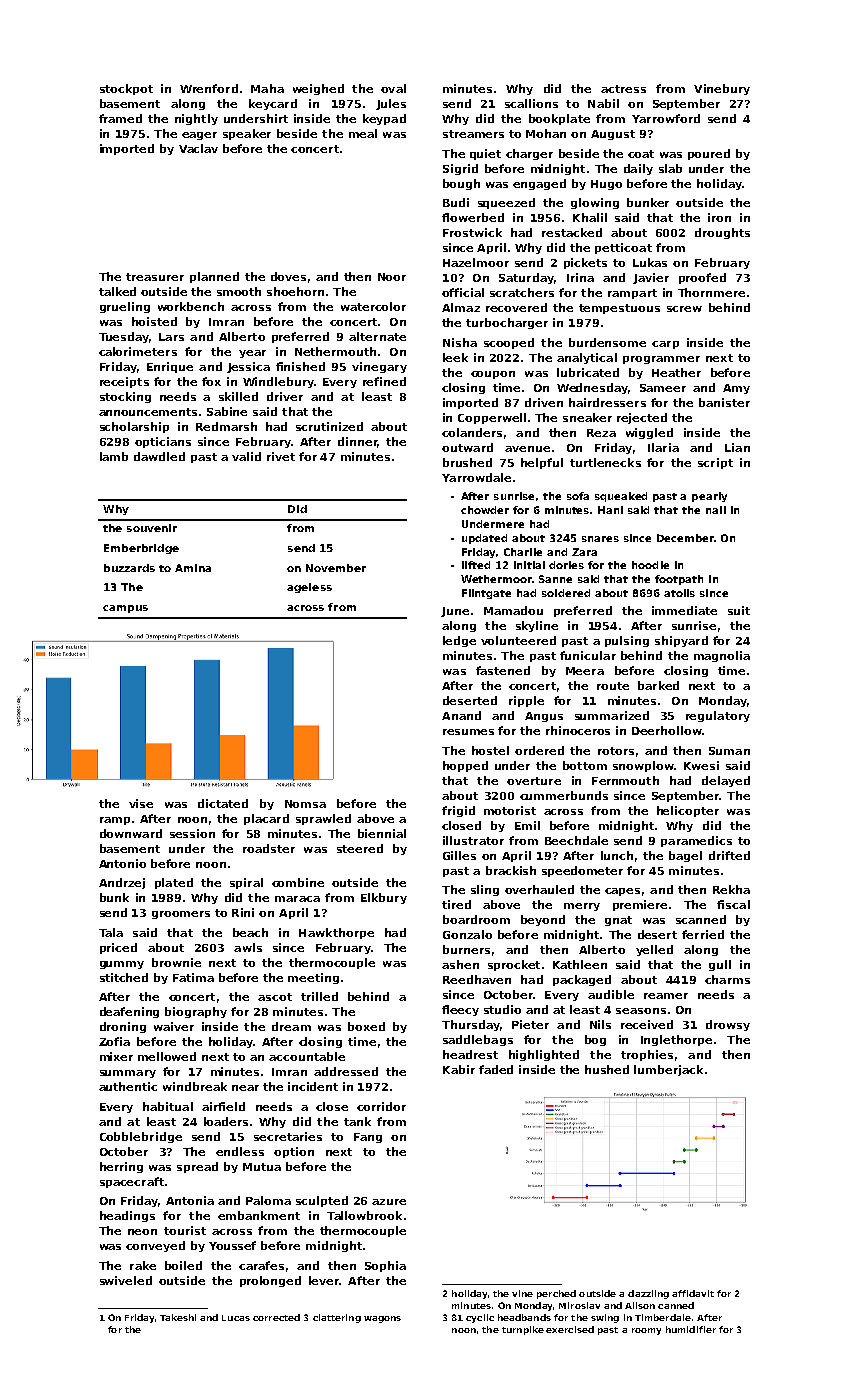 Image resolution: width=849 pixels, height=1400 pixels. Describe the element at coordinates (125, 609) in the document. I see `campus` at that location.
